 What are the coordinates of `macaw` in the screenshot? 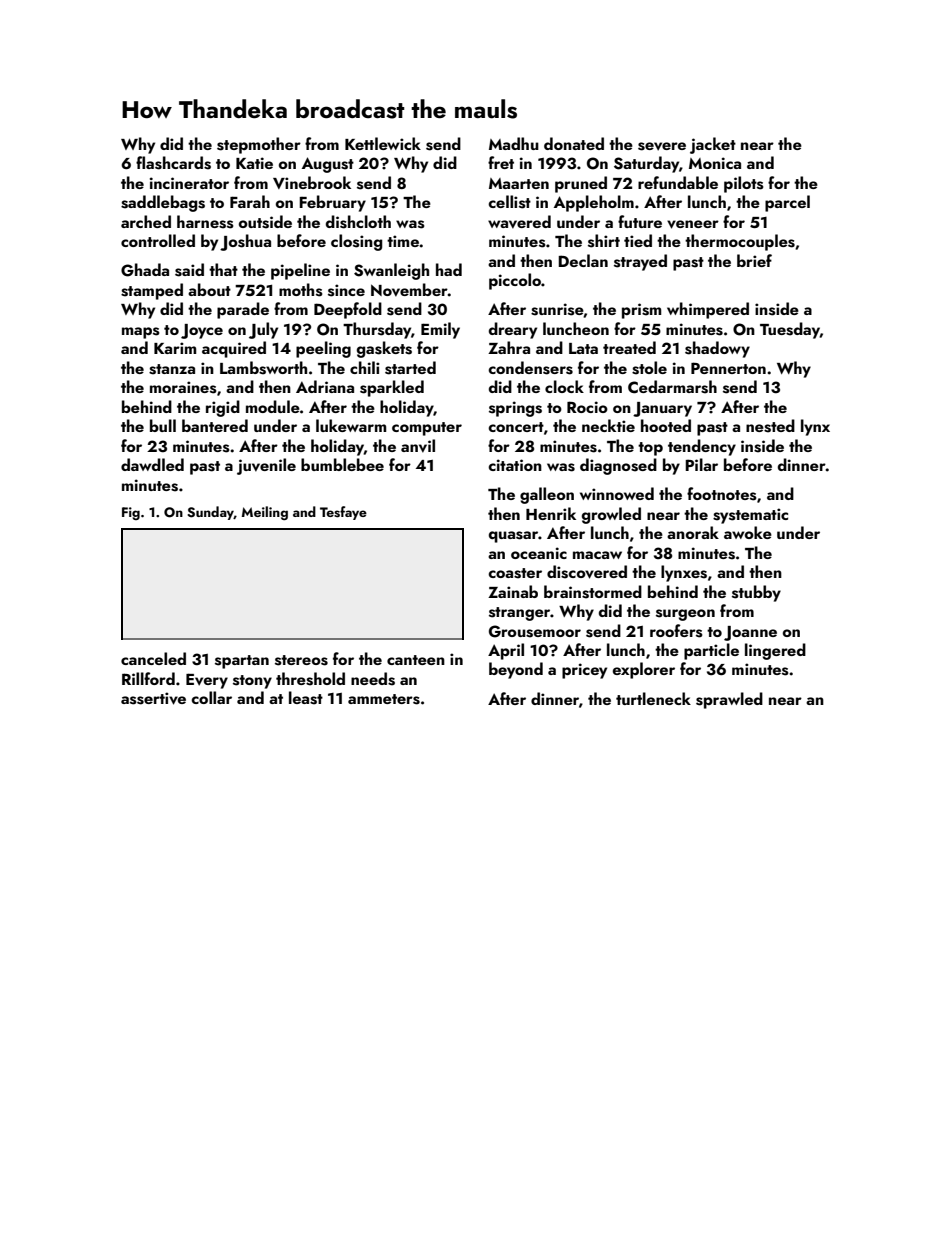 It's located at (597, 555).
